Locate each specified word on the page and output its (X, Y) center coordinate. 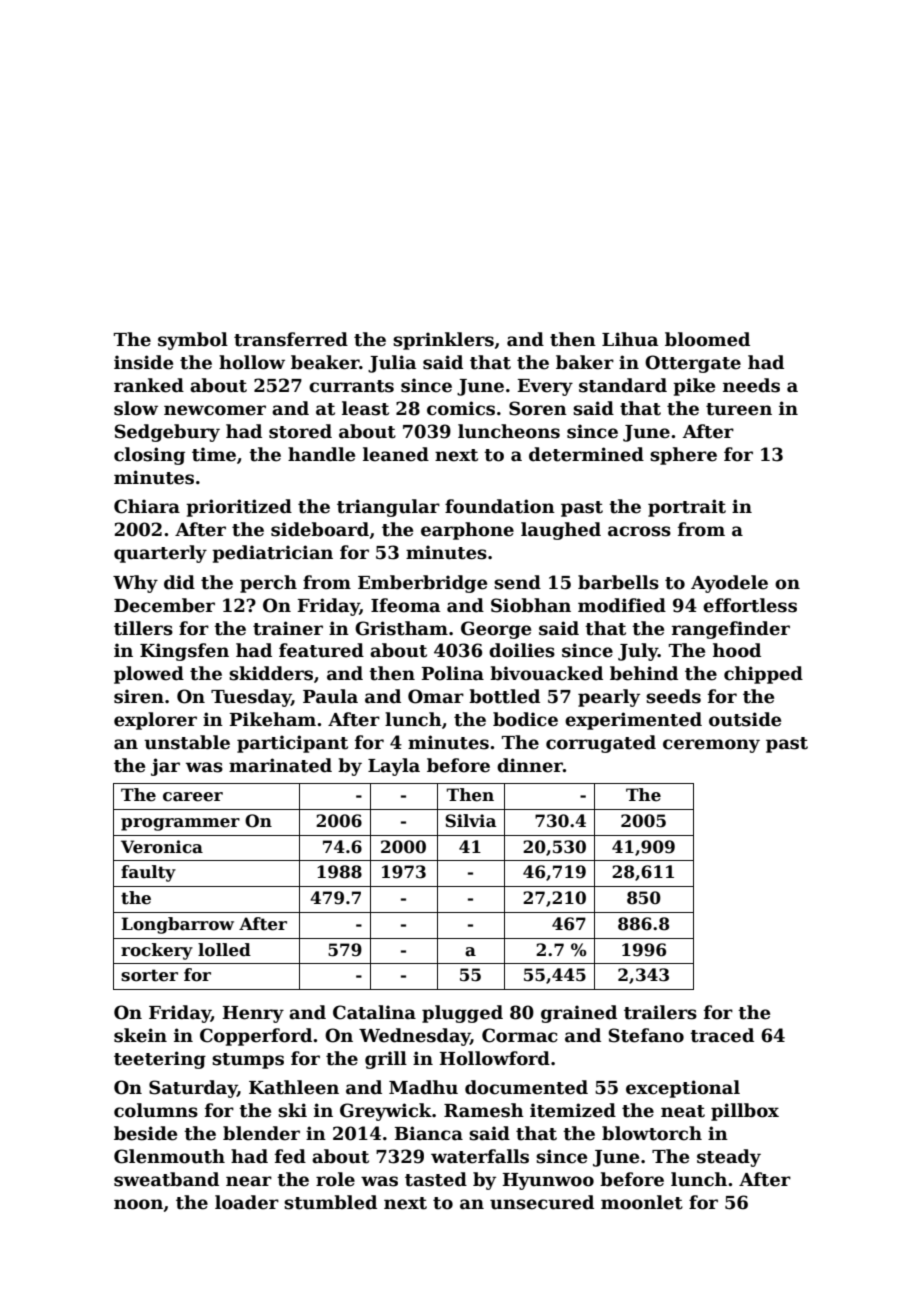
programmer (180, 824)
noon (138, 1204)
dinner (530, 765)
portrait (687, 508)
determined (586, 454)
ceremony (711, 746)
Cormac (520, 1035)
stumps (248, 1061)
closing (149, 456)
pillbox (745, 1112)
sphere (683, 456)
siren (139, 696)
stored (300, 431)
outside (745, 719)
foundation (500, 506)
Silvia (471, 821)
